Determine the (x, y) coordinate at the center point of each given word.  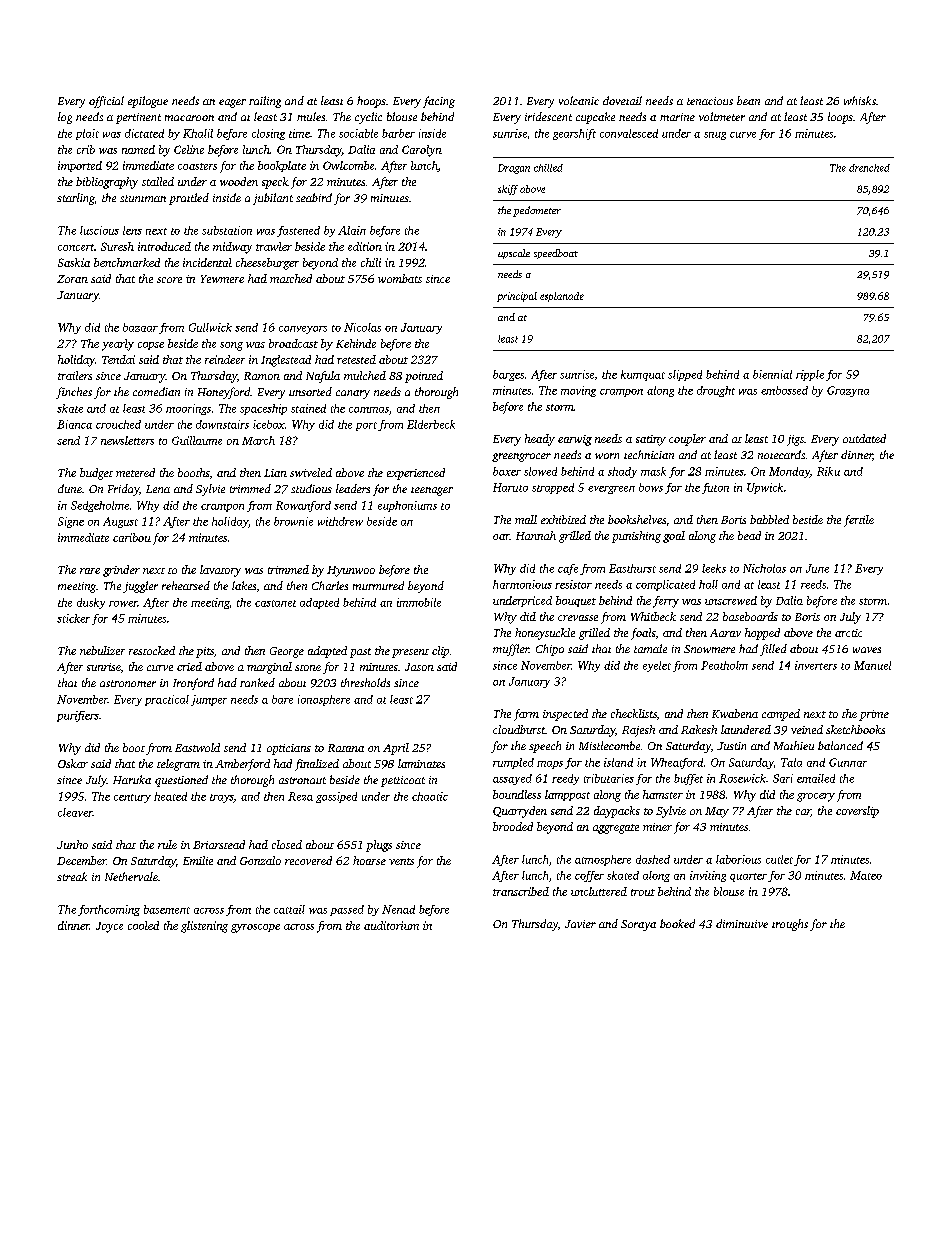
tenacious (710, 101)
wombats (400, 278)
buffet (688, 779)
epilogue (148, 102)
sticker (73, 618)
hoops (371, 102)
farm (526, 715)
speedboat (556, 254)
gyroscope (255, 928)
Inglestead (286, 361)
